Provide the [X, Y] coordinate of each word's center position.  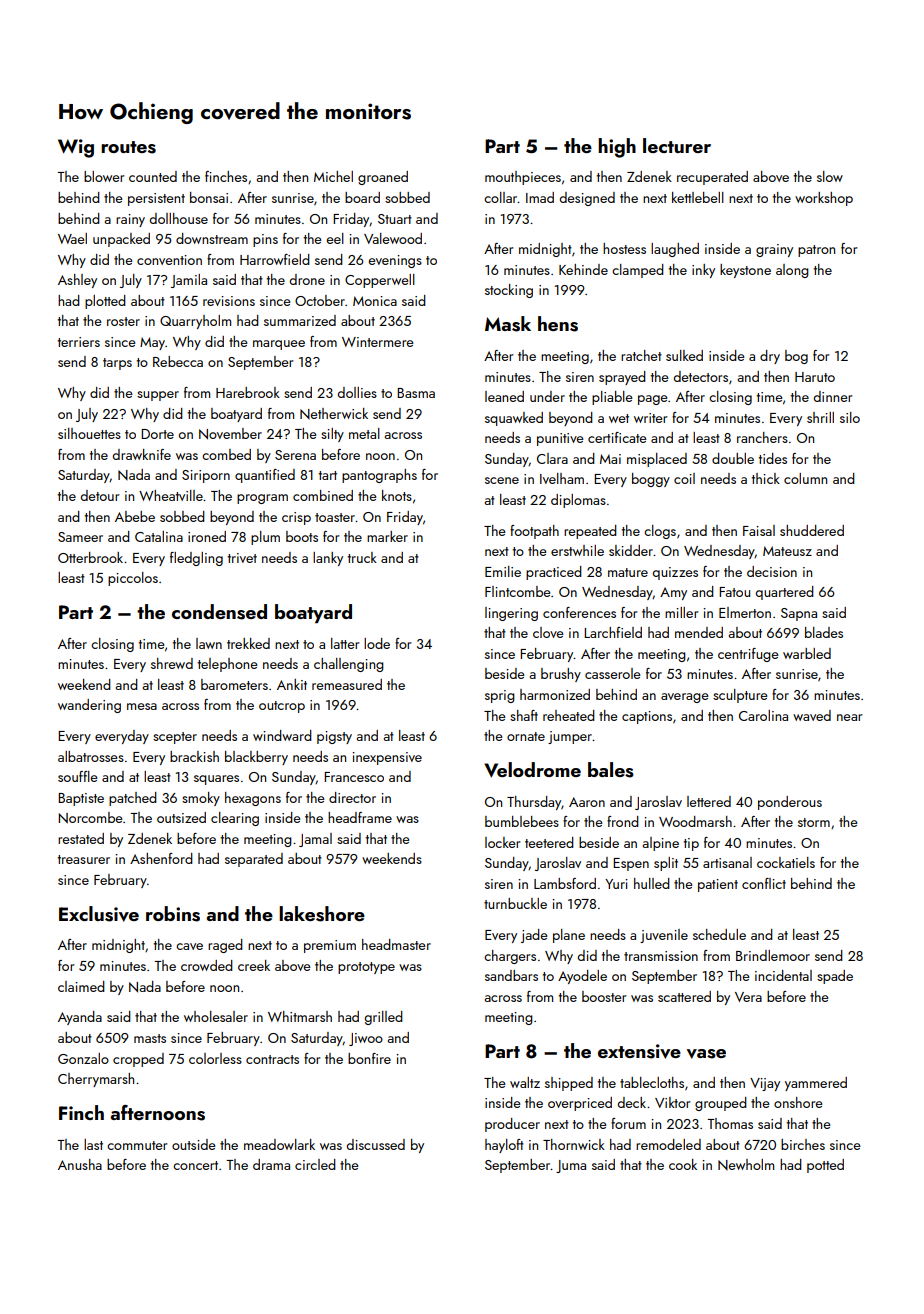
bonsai [209, 197]
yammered [816, 1084]
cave [189, 946]
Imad [540, 197]
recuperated [712, 178]
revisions [229, 301]
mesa [142, 706]
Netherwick [334, 413]
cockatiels [786, 862]
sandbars [511, 975]
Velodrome [532, 770]
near [849, 717]
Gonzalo [83, 1058]
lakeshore [322, 914]
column [805, 478]
